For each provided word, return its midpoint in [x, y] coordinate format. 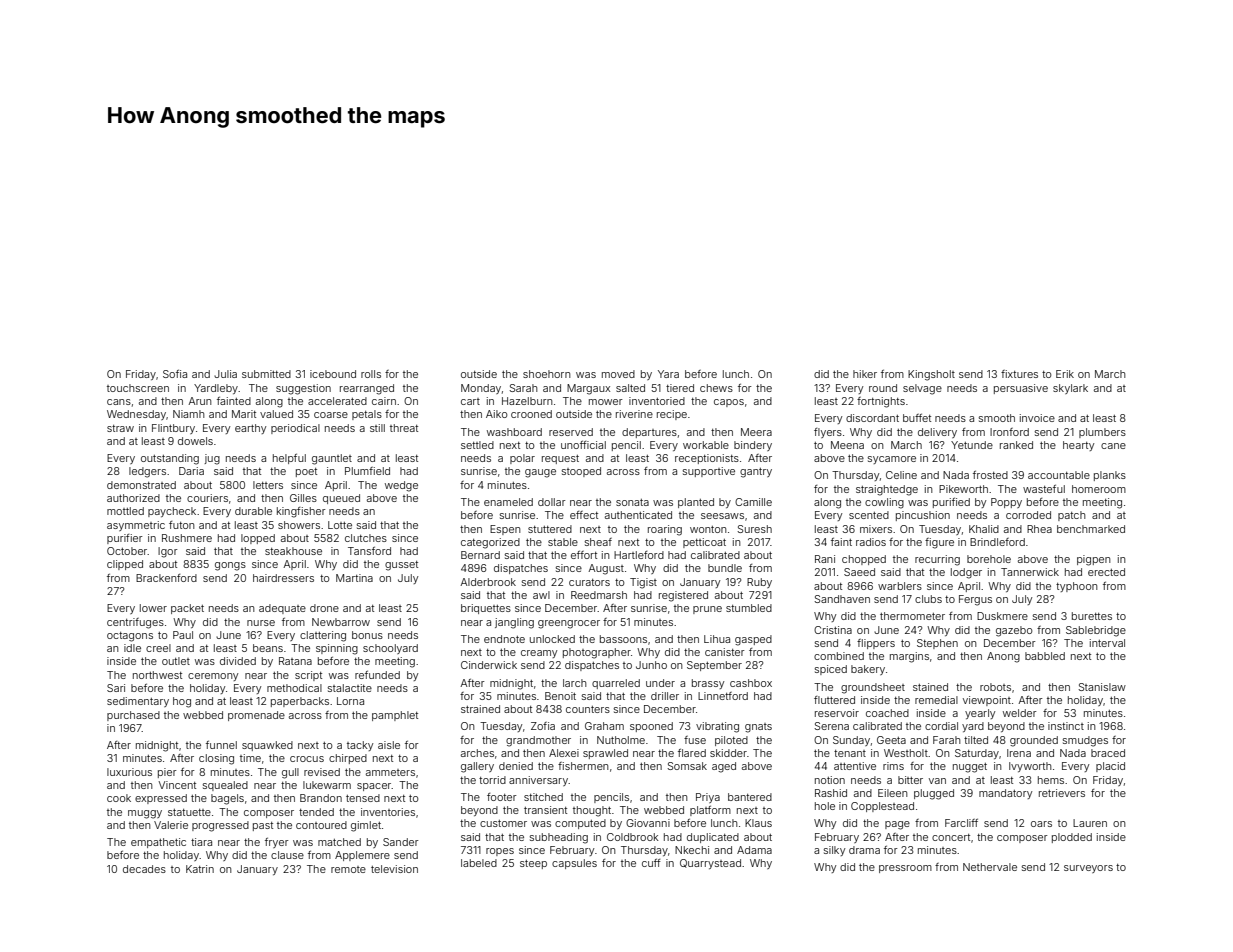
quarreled [616, 684]
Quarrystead [710, 864]
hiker [865, 374]
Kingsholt [931, 375]
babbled [1045, 656]
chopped [864, 560]
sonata [632, 502]
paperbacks [300, 702]
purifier [125, 539]
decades [144, 869]
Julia [225, 374]
